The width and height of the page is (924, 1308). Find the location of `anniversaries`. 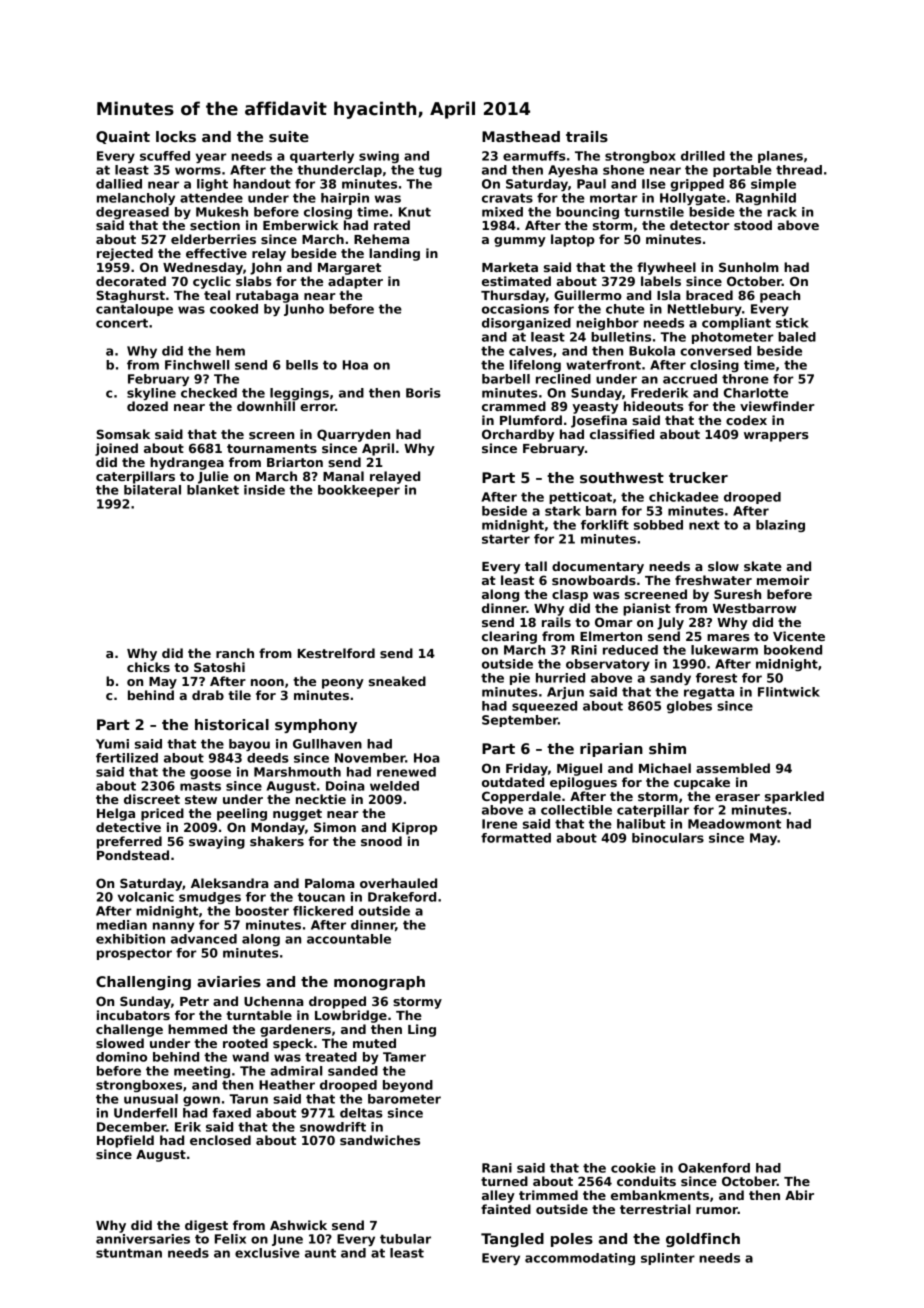

anniversaries is located at coordinates (143, 1239).
